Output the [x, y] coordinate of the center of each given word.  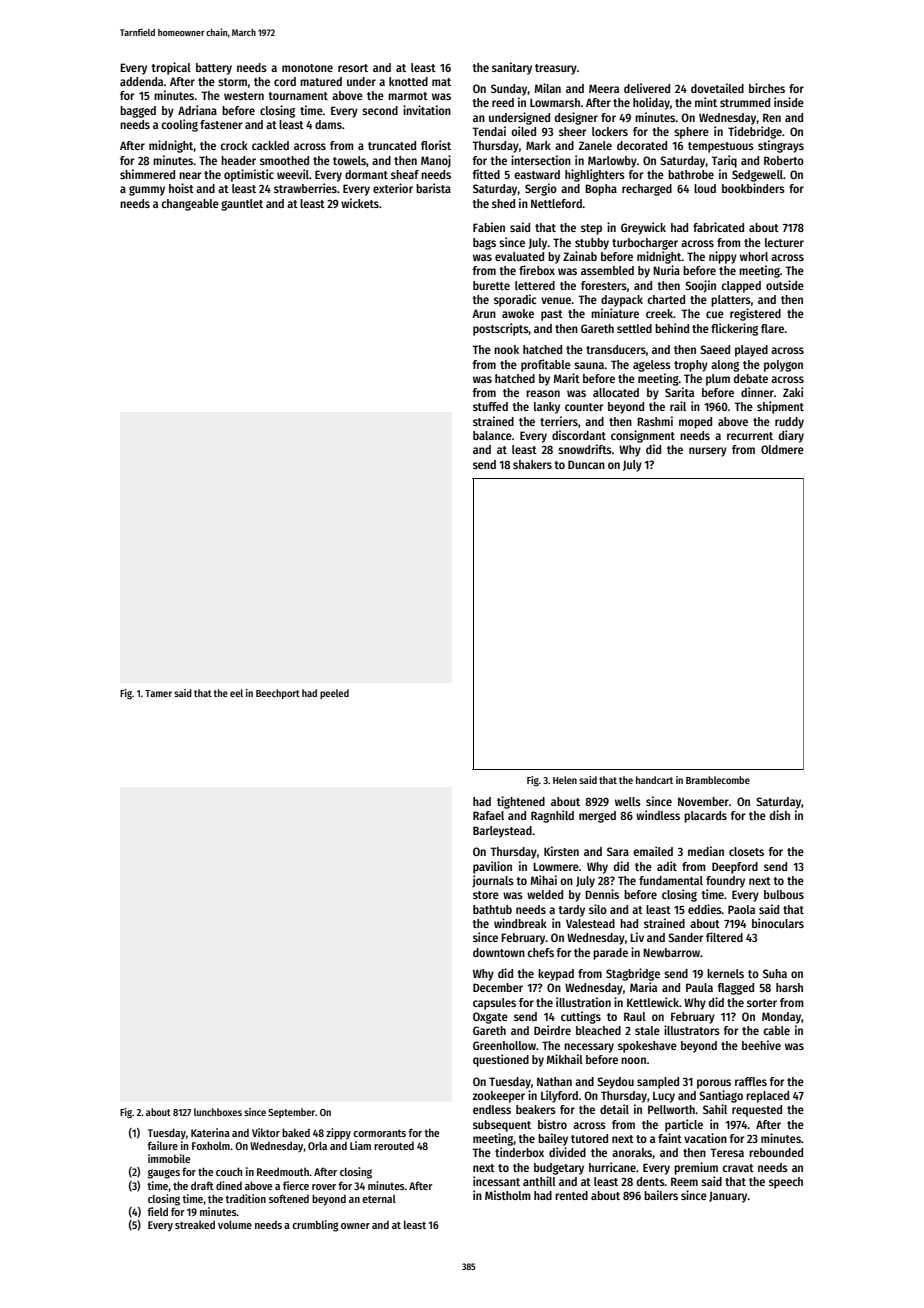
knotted [408, 81]
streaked [195, 1224]
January [728, 1197]
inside [789, 102]
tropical [171, 68]
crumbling [315, 1226]
